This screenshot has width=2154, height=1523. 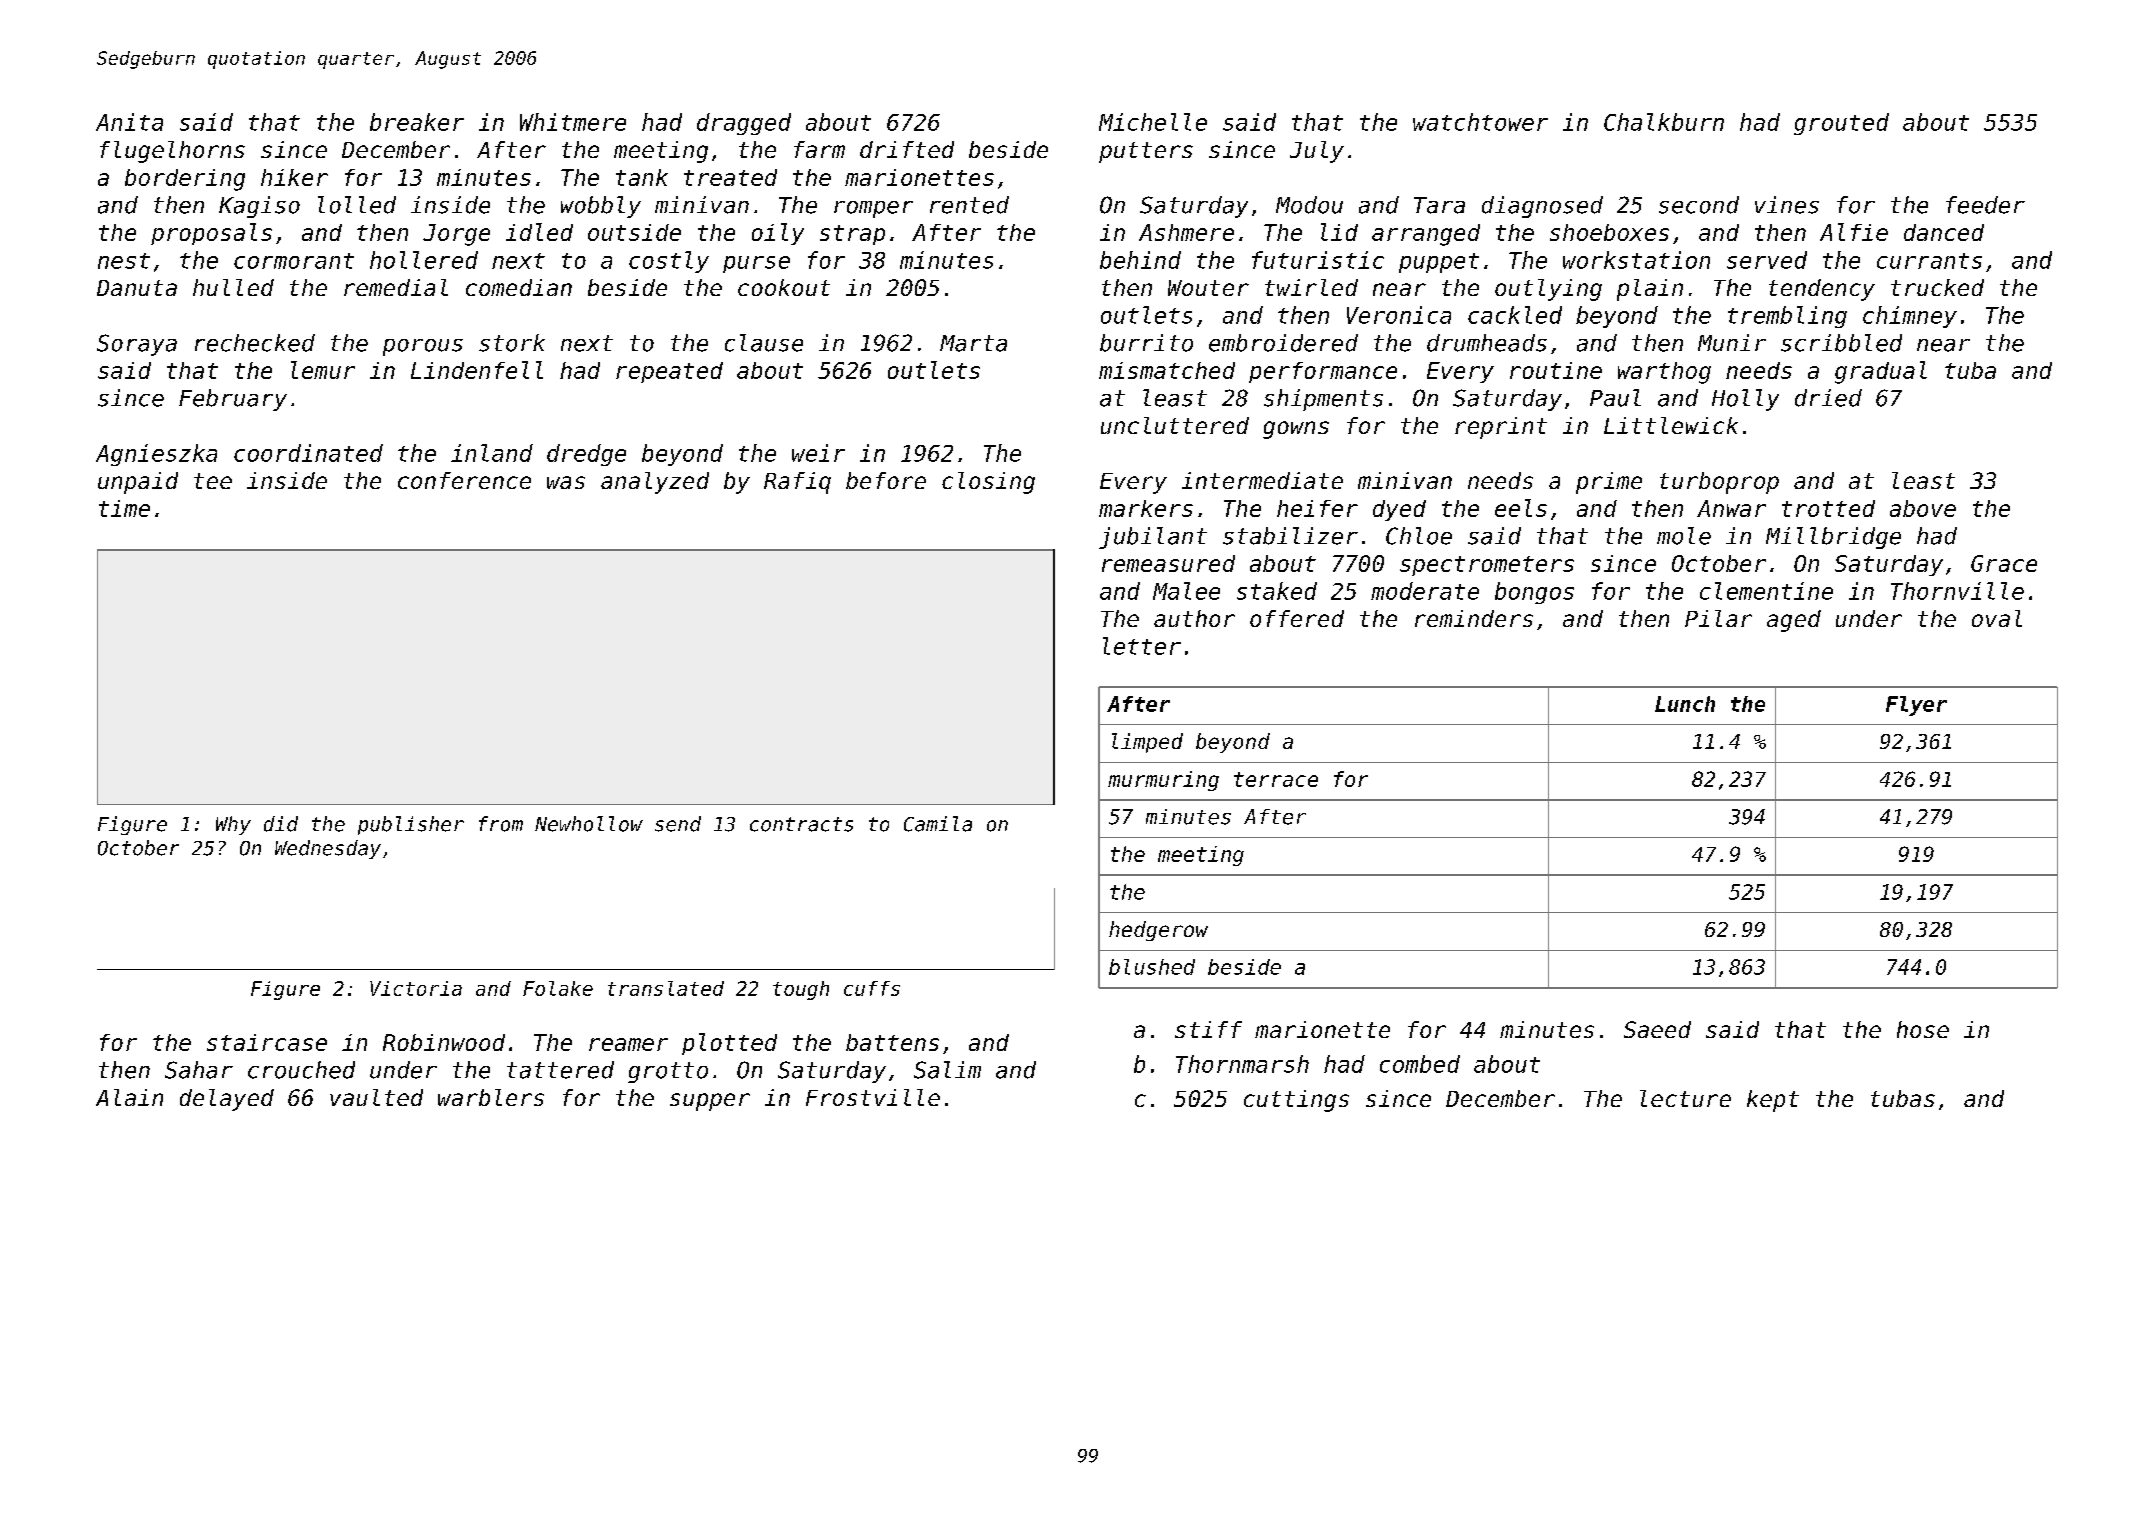 I want to click on July, so click(x=1317, y=152).
